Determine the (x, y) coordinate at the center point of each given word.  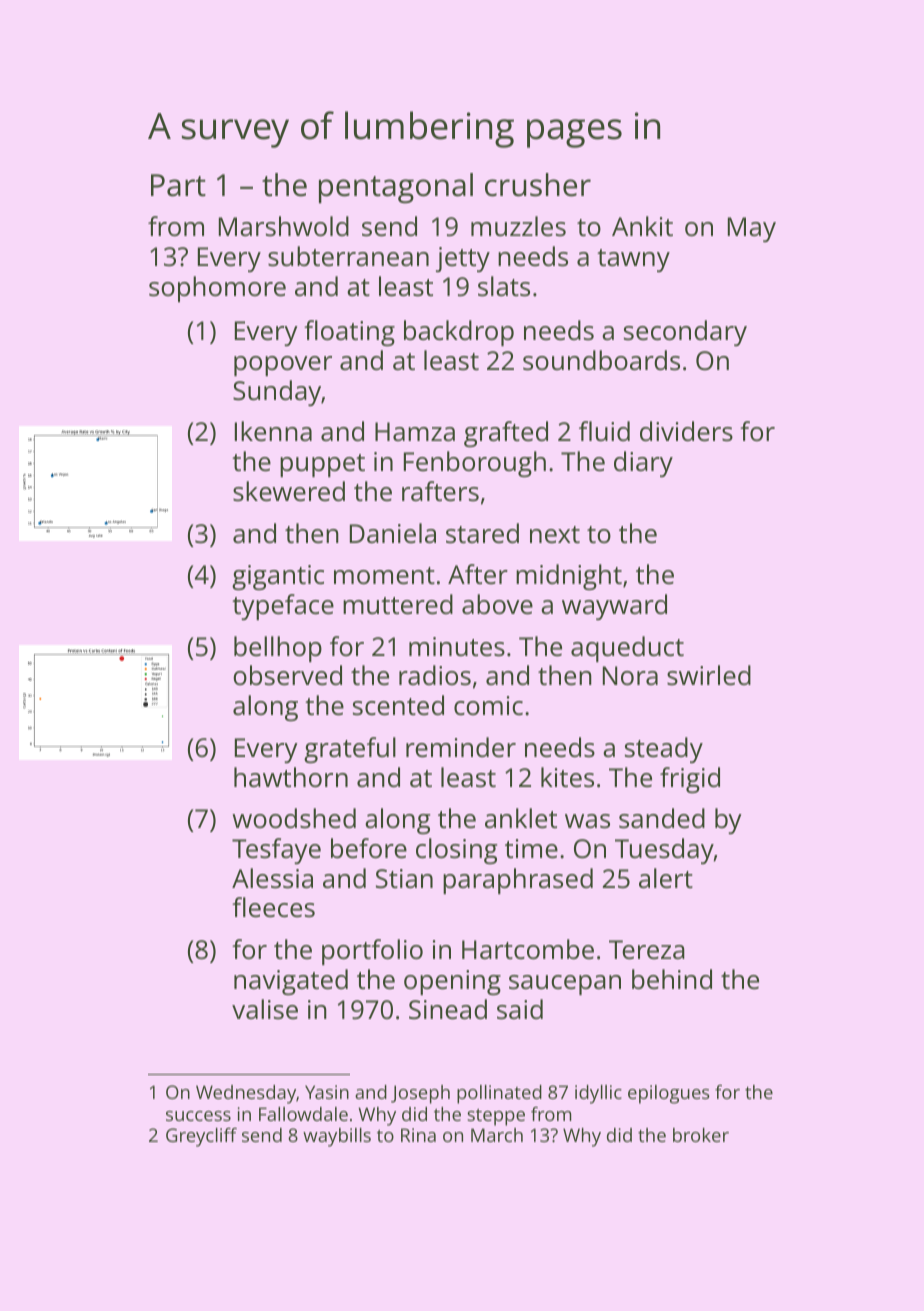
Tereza (647, 949)
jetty (463, 259)
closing (457, 851)
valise (265, 1009)
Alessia (272, 878)
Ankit (642, 226)
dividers (686, 431)
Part (178, 185)
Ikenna (273, 431)
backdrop (459, 333)
